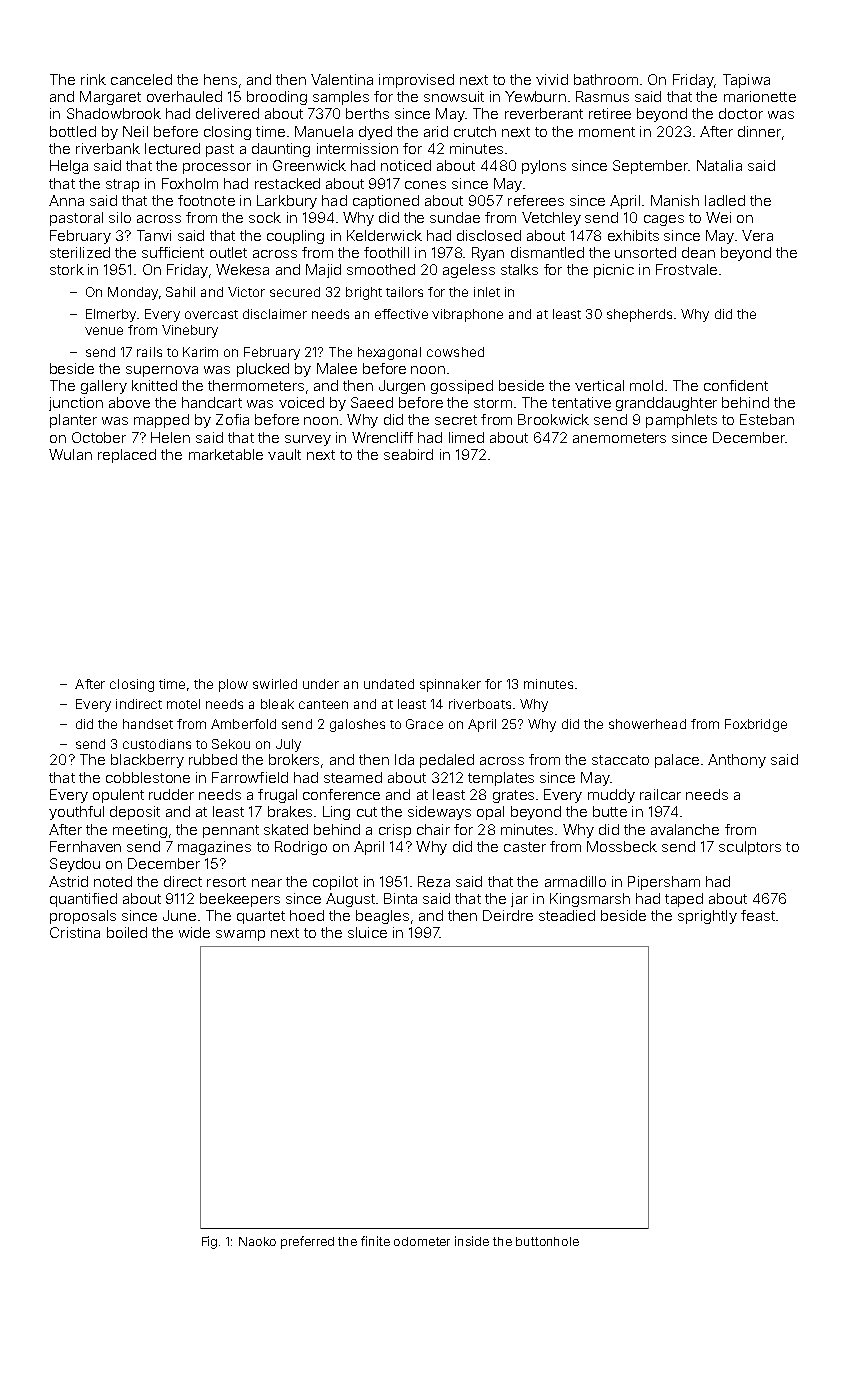 This screenshot has width=849, height=1400. What do you see at coordinates (746, 81) in the screenshot?
I see `Tapiwa` at bounding box center [746, 81].
